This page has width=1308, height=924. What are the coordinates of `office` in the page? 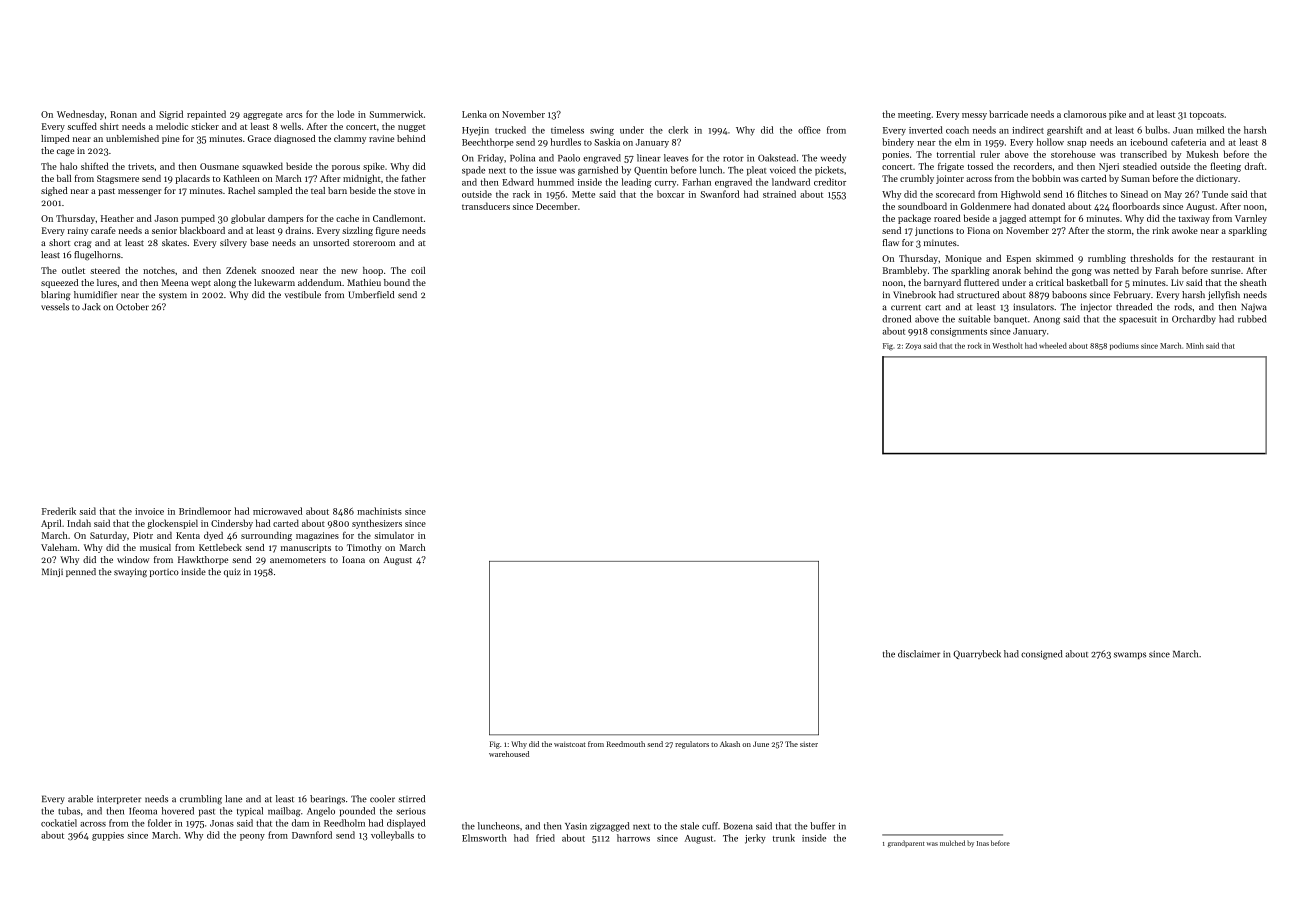 It's located at (809, 130).
